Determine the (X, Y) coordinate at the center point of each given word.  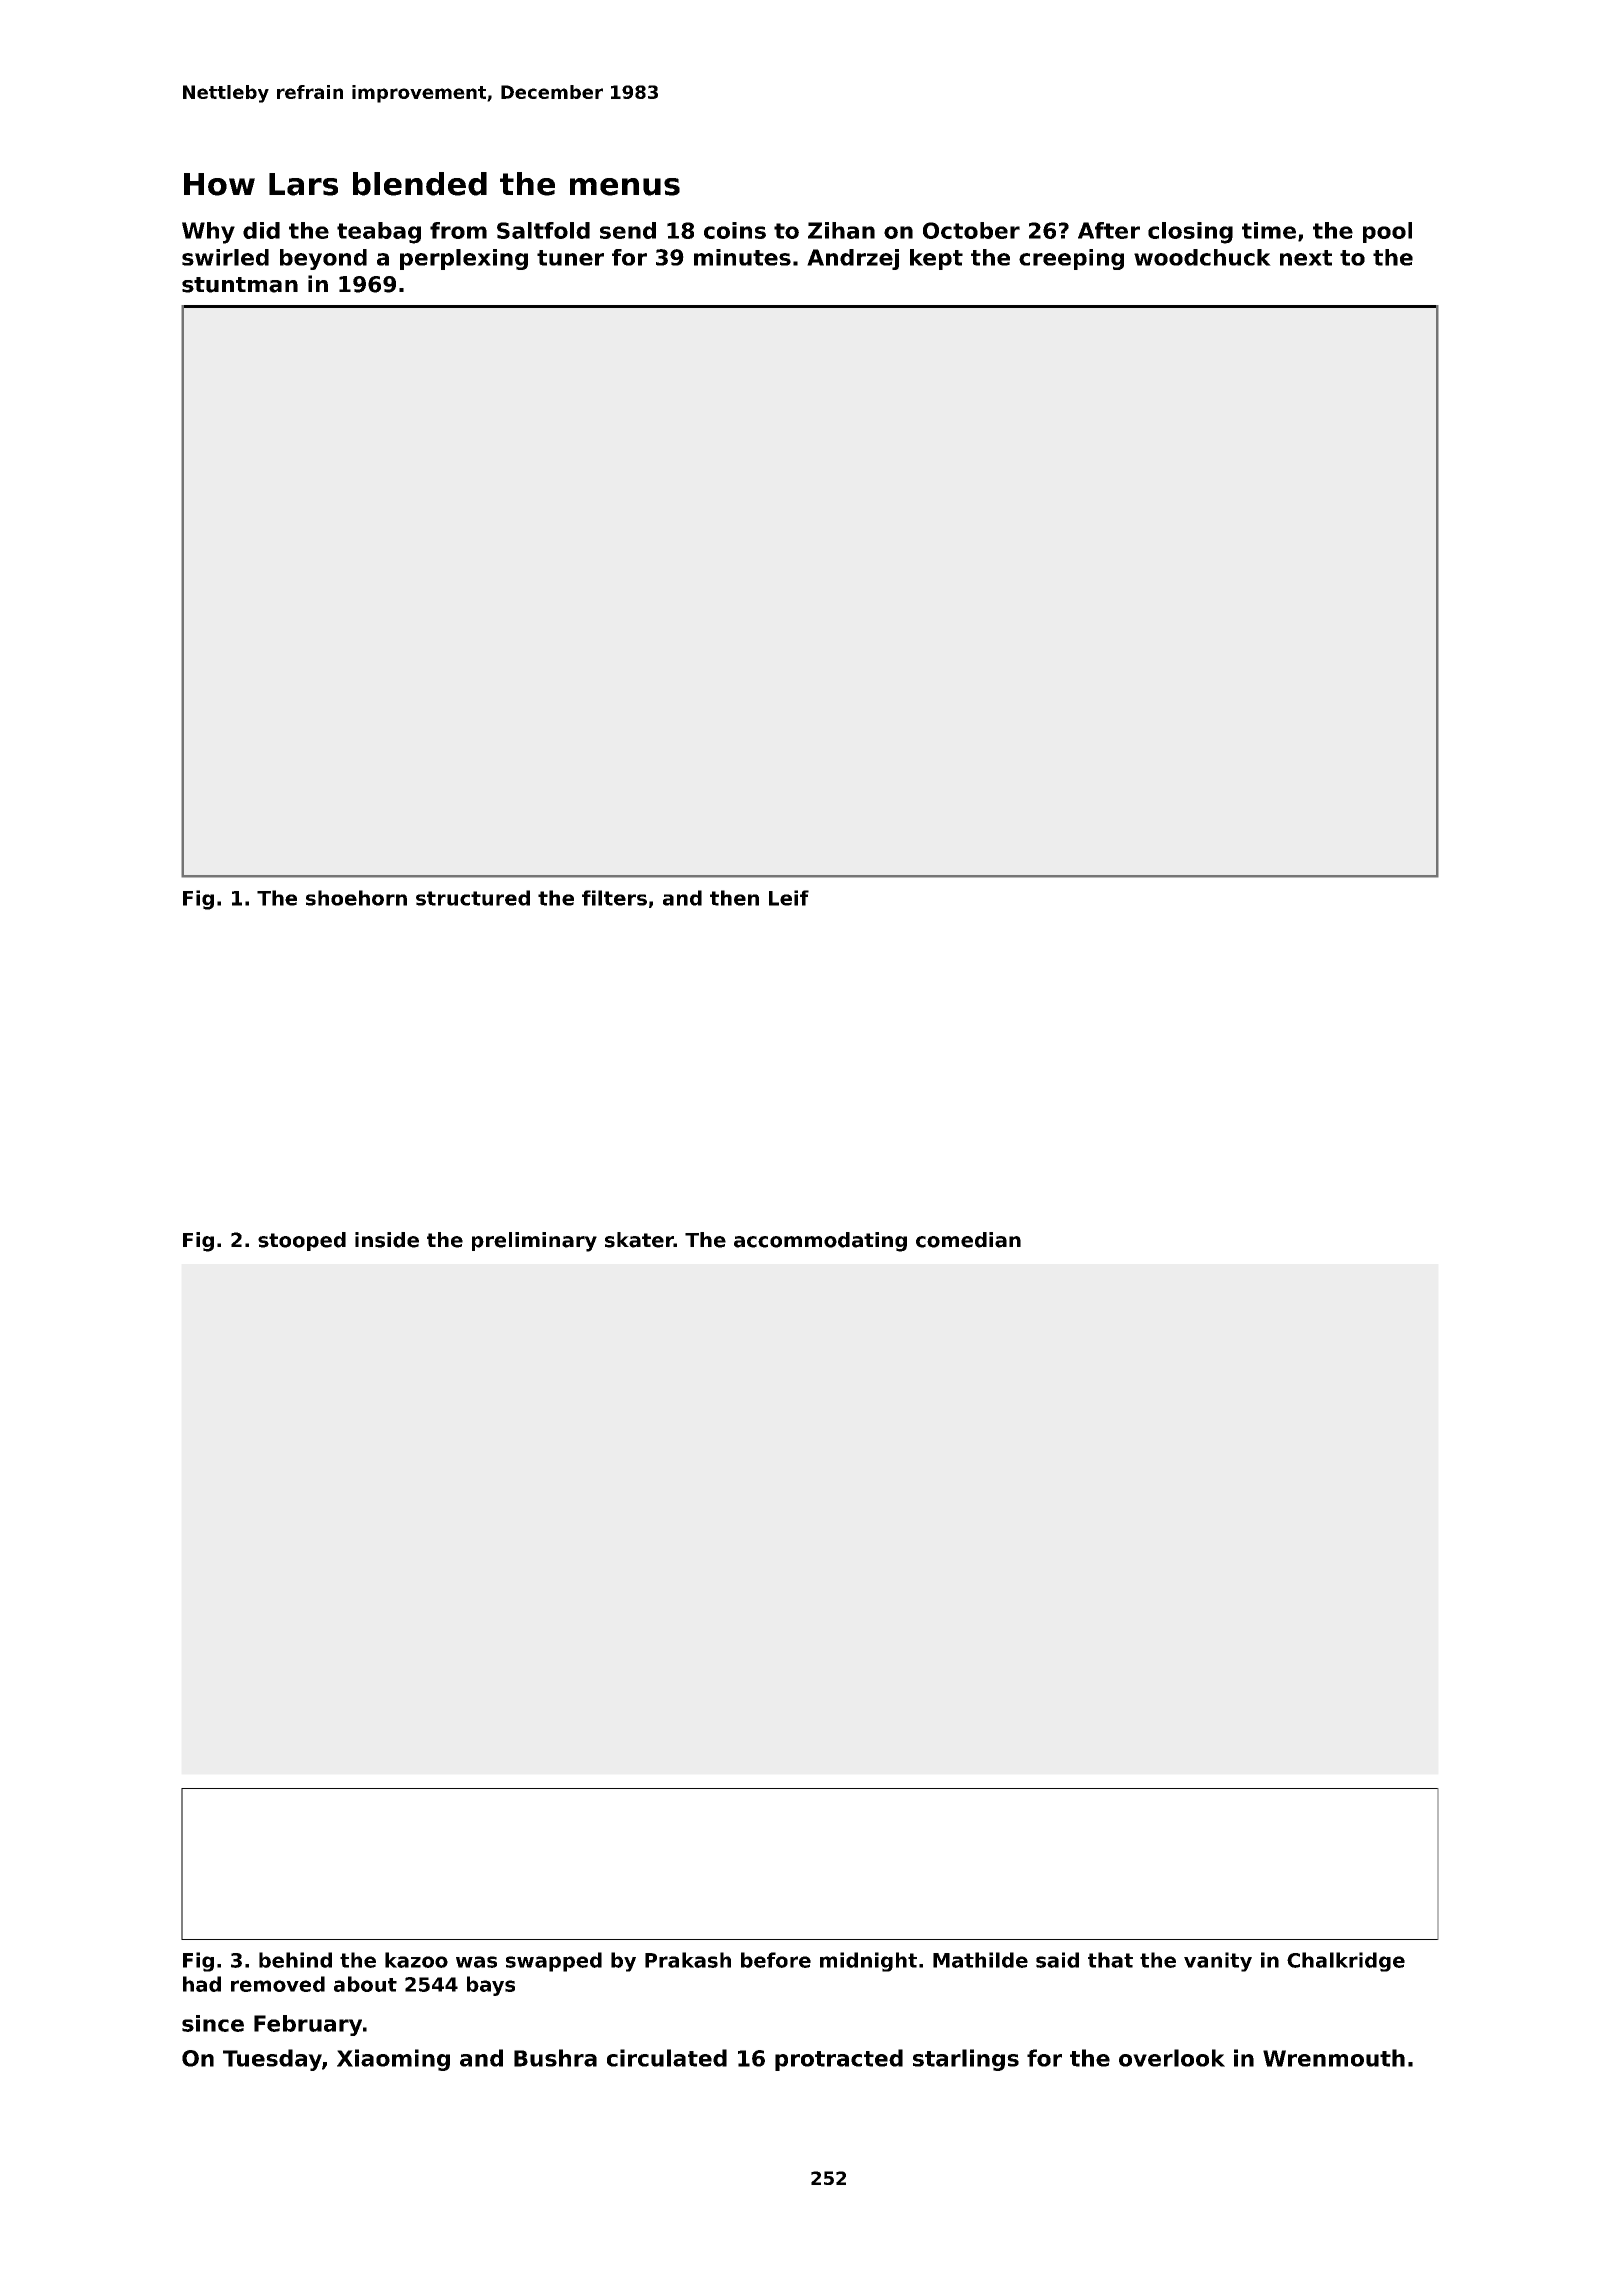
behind (295, 1960)
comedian (968, 1240)
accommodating (820, 1242)
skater (639, 1240)
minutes (742, 257)
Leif (789, 898)
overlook (1172, 2058)
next (1306, 258)
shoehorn (356, 898)
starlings (966, 2060)
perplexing (464, 259)
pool (1387, 232)
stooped (302, 1241)
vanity (1218, 1962)
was (476, 1962)
